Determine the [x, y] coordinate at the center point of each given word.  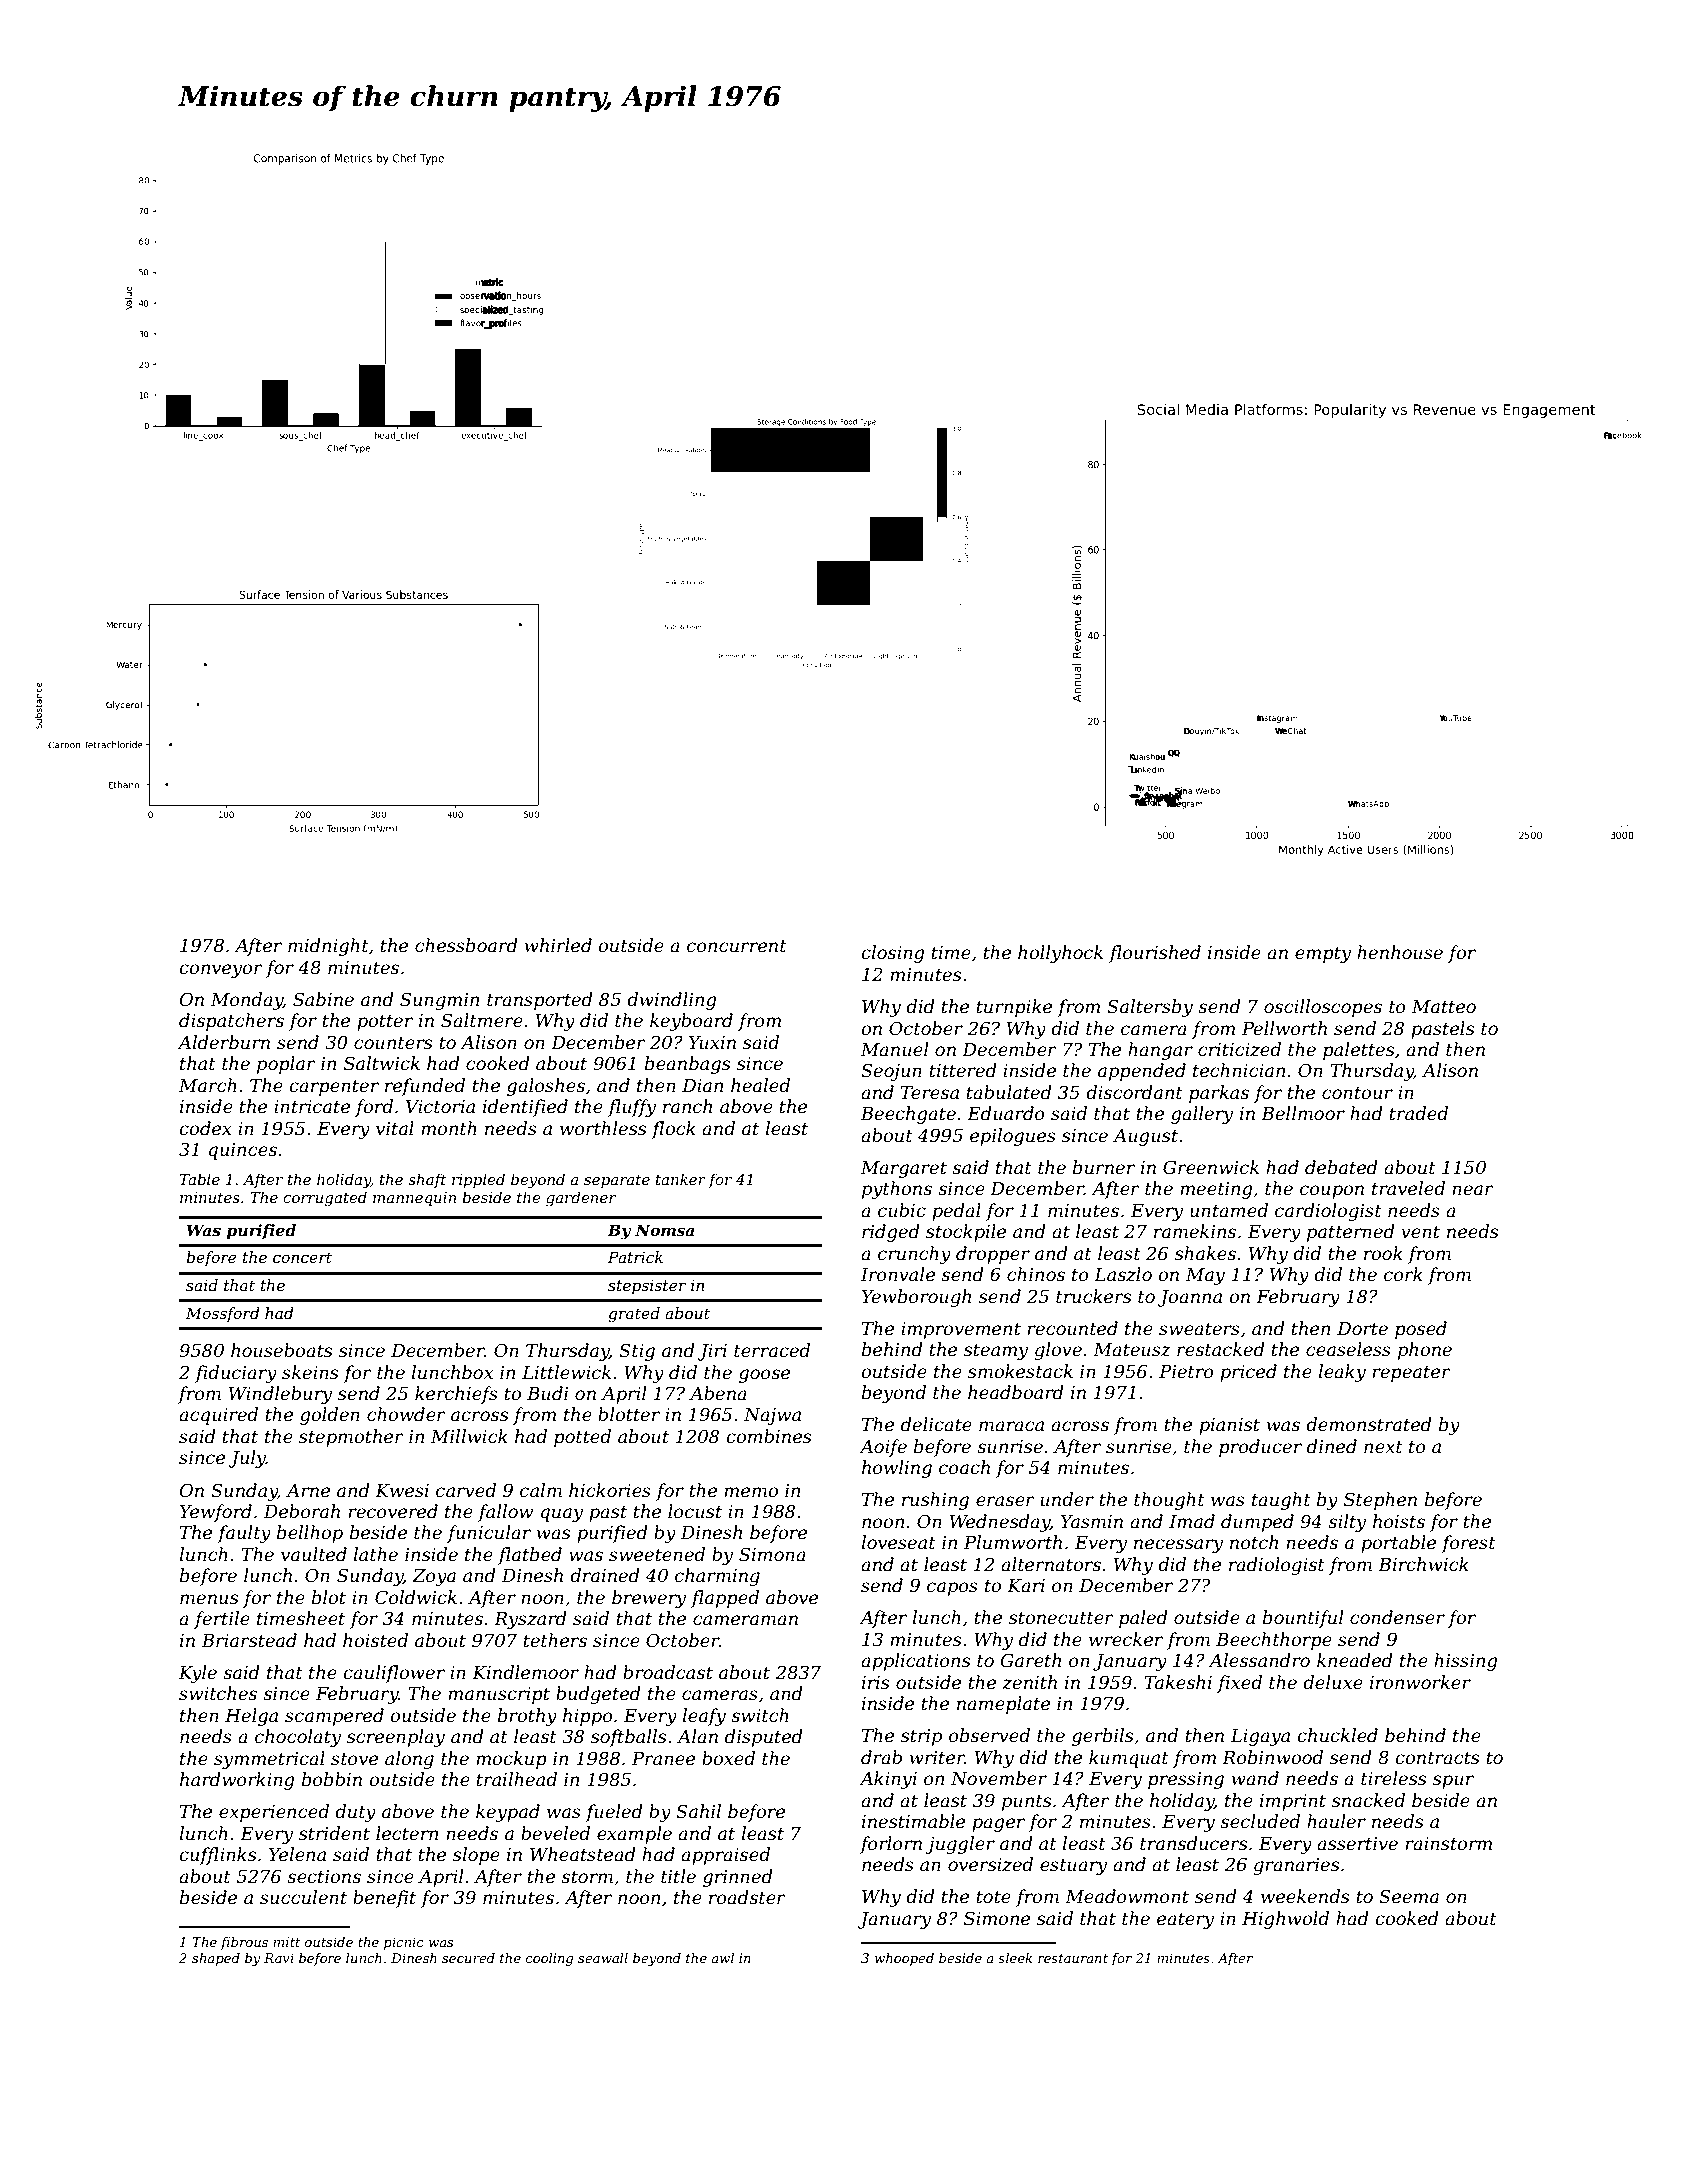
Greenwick [1211, 1167]
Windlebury [280, 1395]
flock [673, 1130]
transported [540, 1001]
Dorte [1362, 1329]
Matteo [1444, 1007]
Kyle [198, 1674]
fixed [1239, 1684]
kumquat [1129, 1759]
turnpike [1014, 1008]
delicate [936, 1424]
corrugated [325, 1199]
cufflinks [217, 1856]
